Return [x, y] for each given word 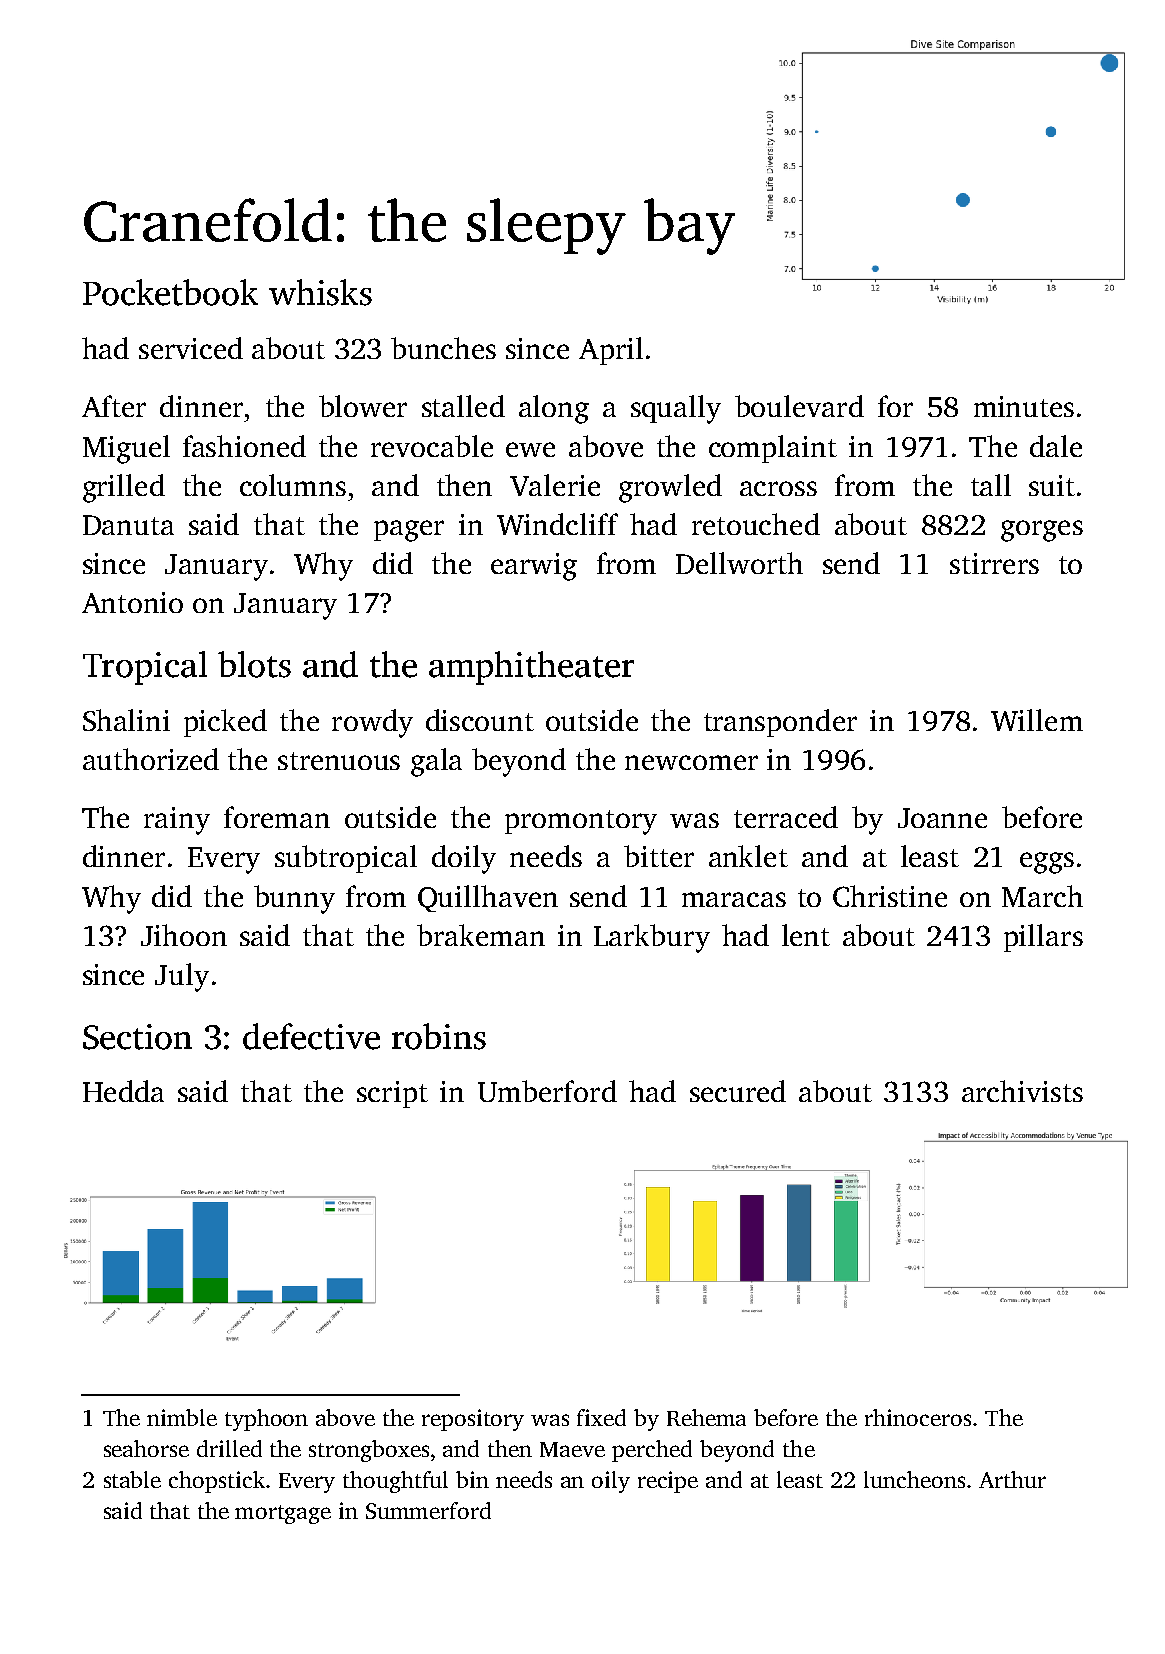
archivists [1022, 1091]
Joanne [942, 818]
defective [311, 1036]
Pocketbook [170, 292]
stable [132, 1479]
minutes [1024, 406]
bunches [443, 348]
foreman [277, 817]
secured [738, 1091]
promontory [581, 822]
